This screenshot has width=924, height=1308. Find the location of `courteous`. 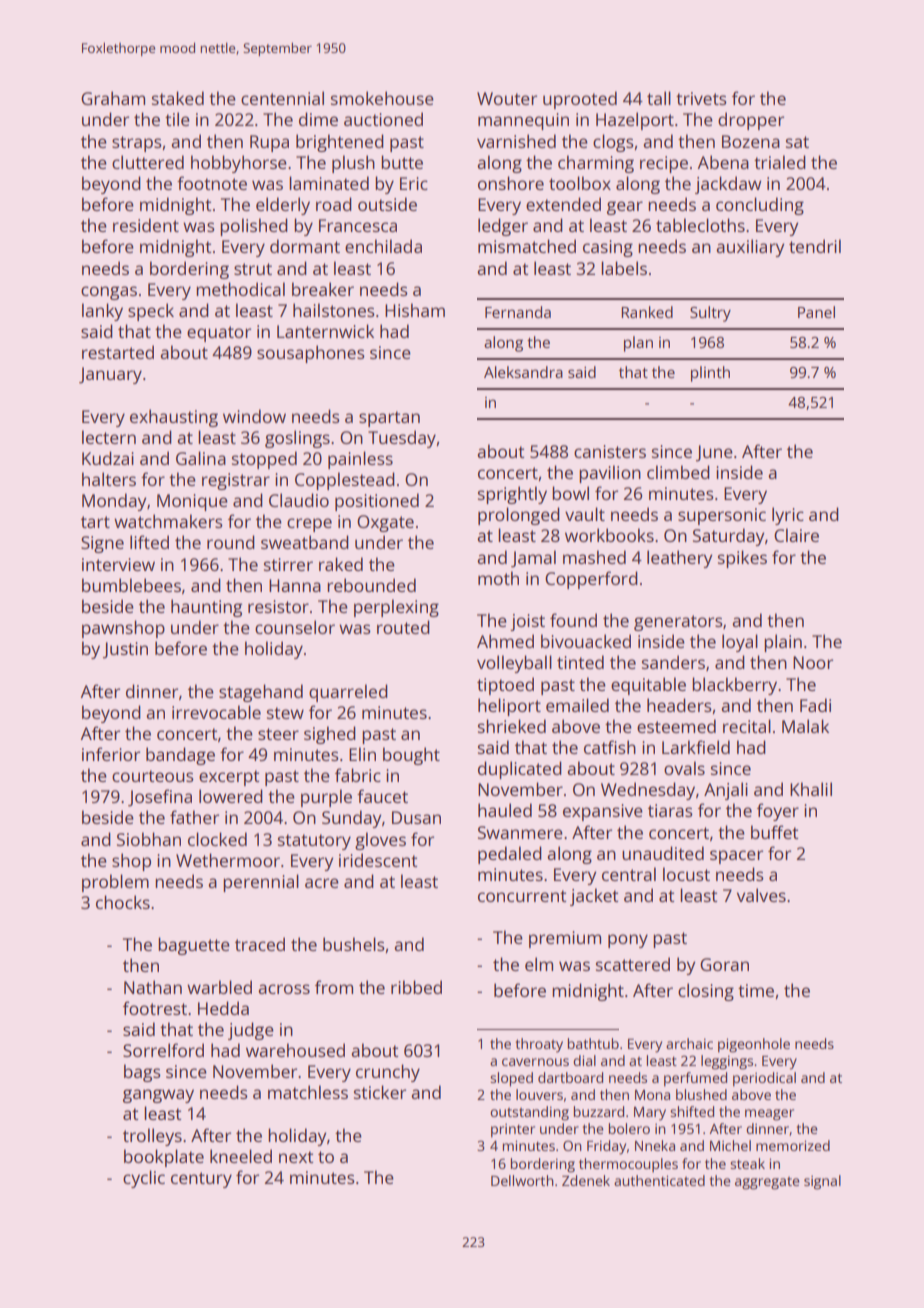

courteous is located at coordinates (153, 776).
